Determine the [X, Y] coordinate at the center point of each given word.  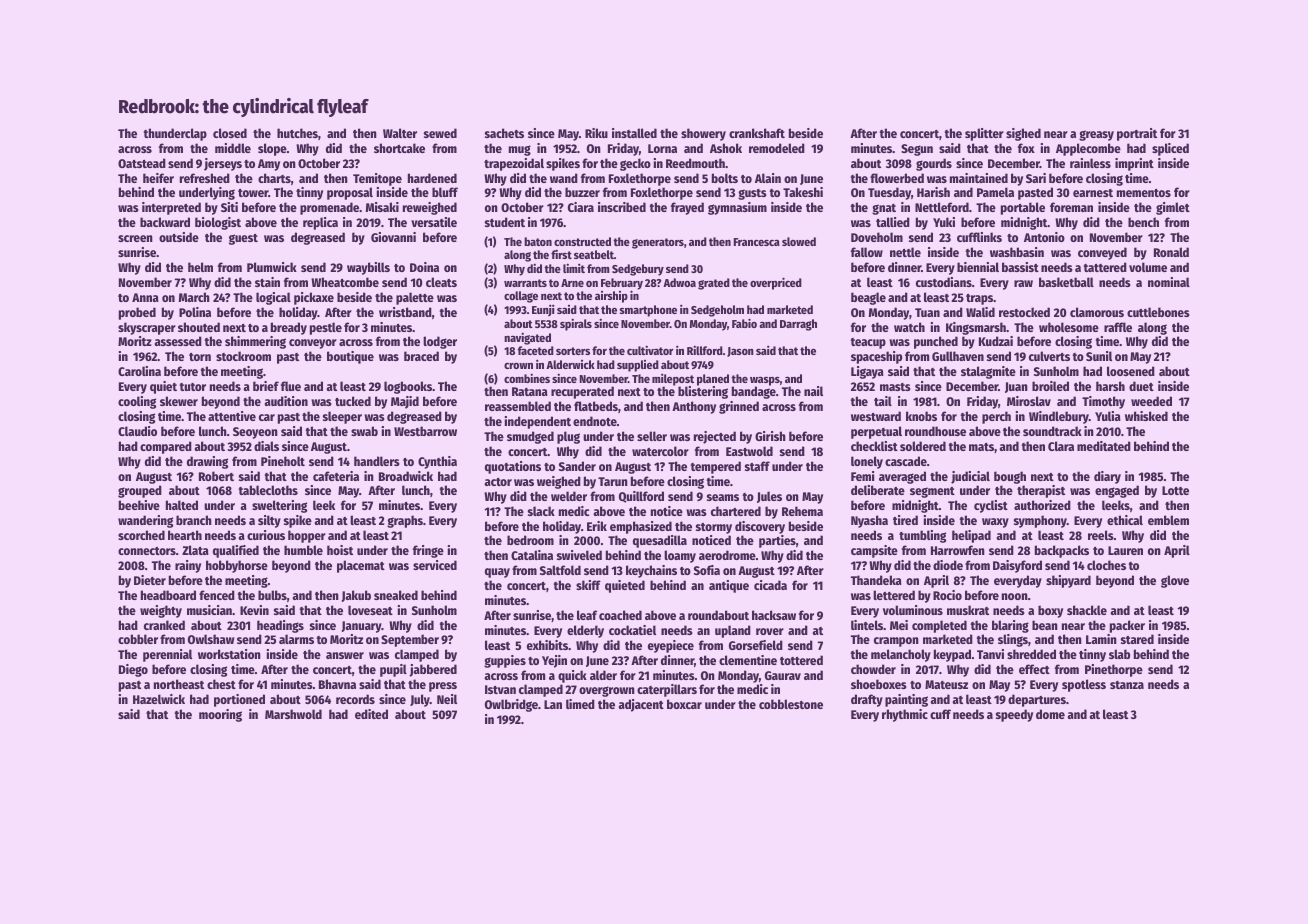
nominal [1169, 282]
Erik [597, 526]
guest [243, 239]
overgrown [607, 691]
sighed [1023, 134]
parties [777, 541]
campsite [874, 551]
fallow [867, 252]
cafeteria [336, 476]
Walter [400, 133]
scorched [141, 535]
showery [703, 134]
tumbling [922, 536]
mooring [220, 715]
